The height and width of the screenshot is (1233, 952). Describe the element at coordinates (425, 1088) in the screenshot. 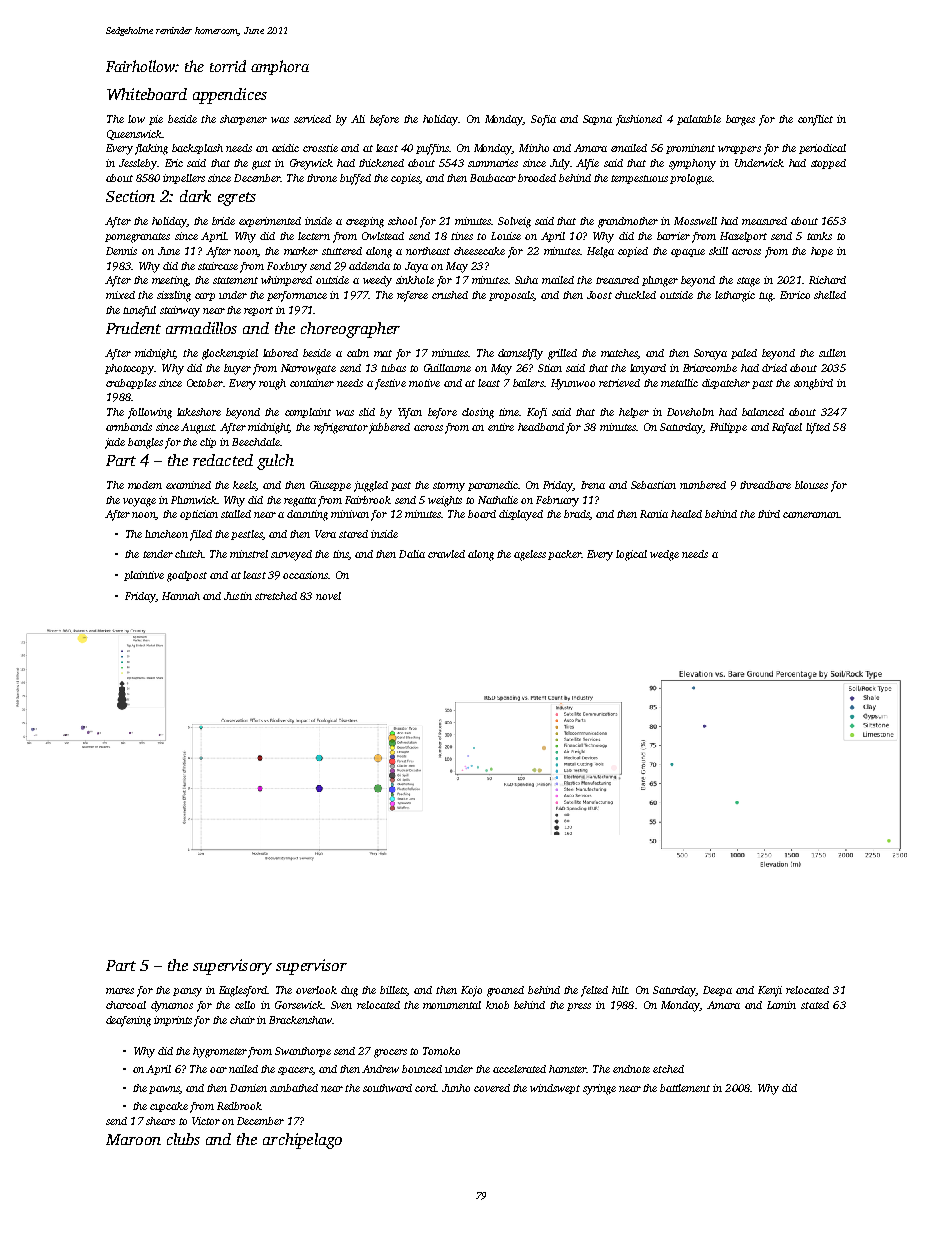

I see `cord` at that location.
